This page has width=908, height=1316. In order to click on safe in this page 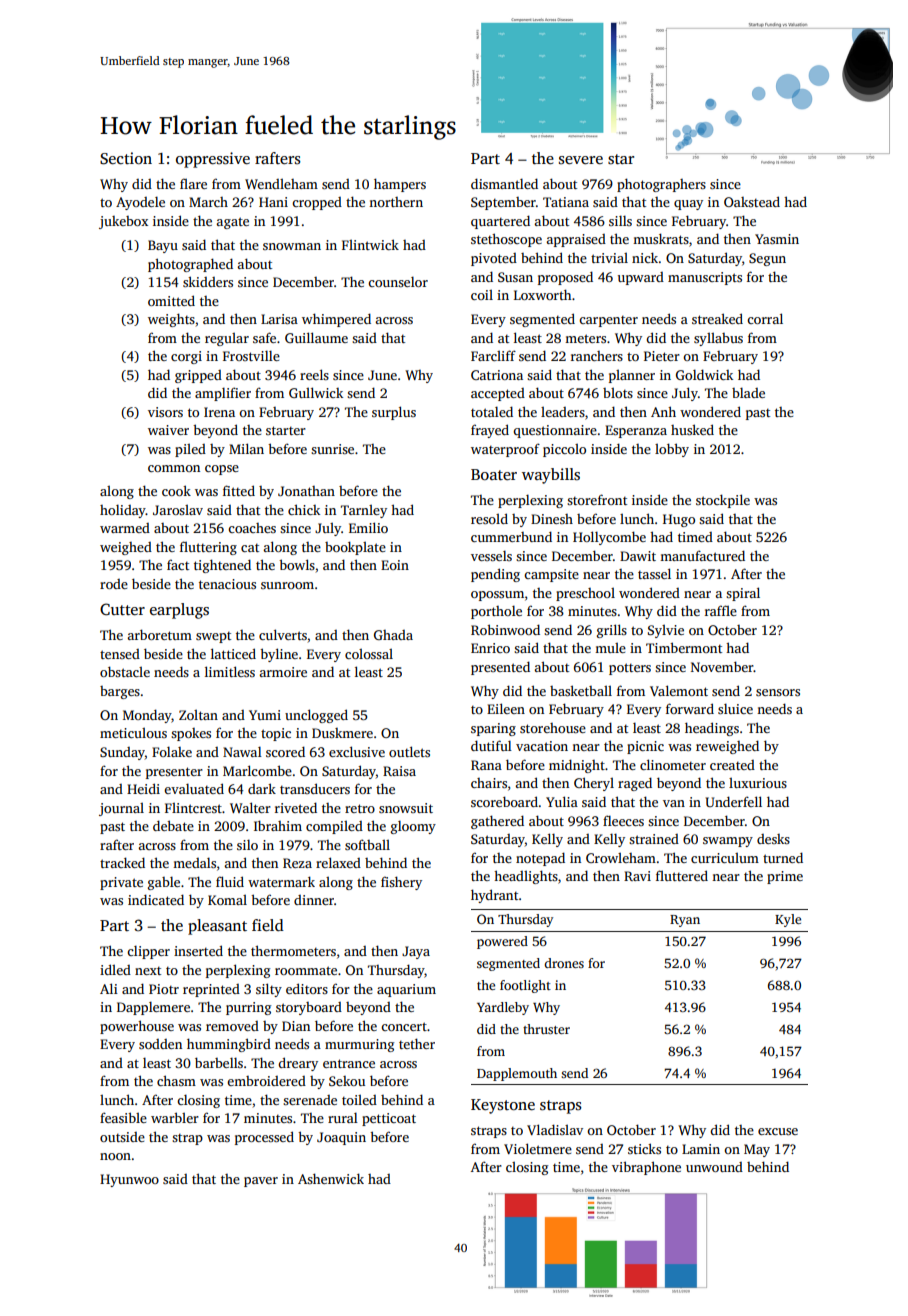, I will do `click(264, 337)`.
